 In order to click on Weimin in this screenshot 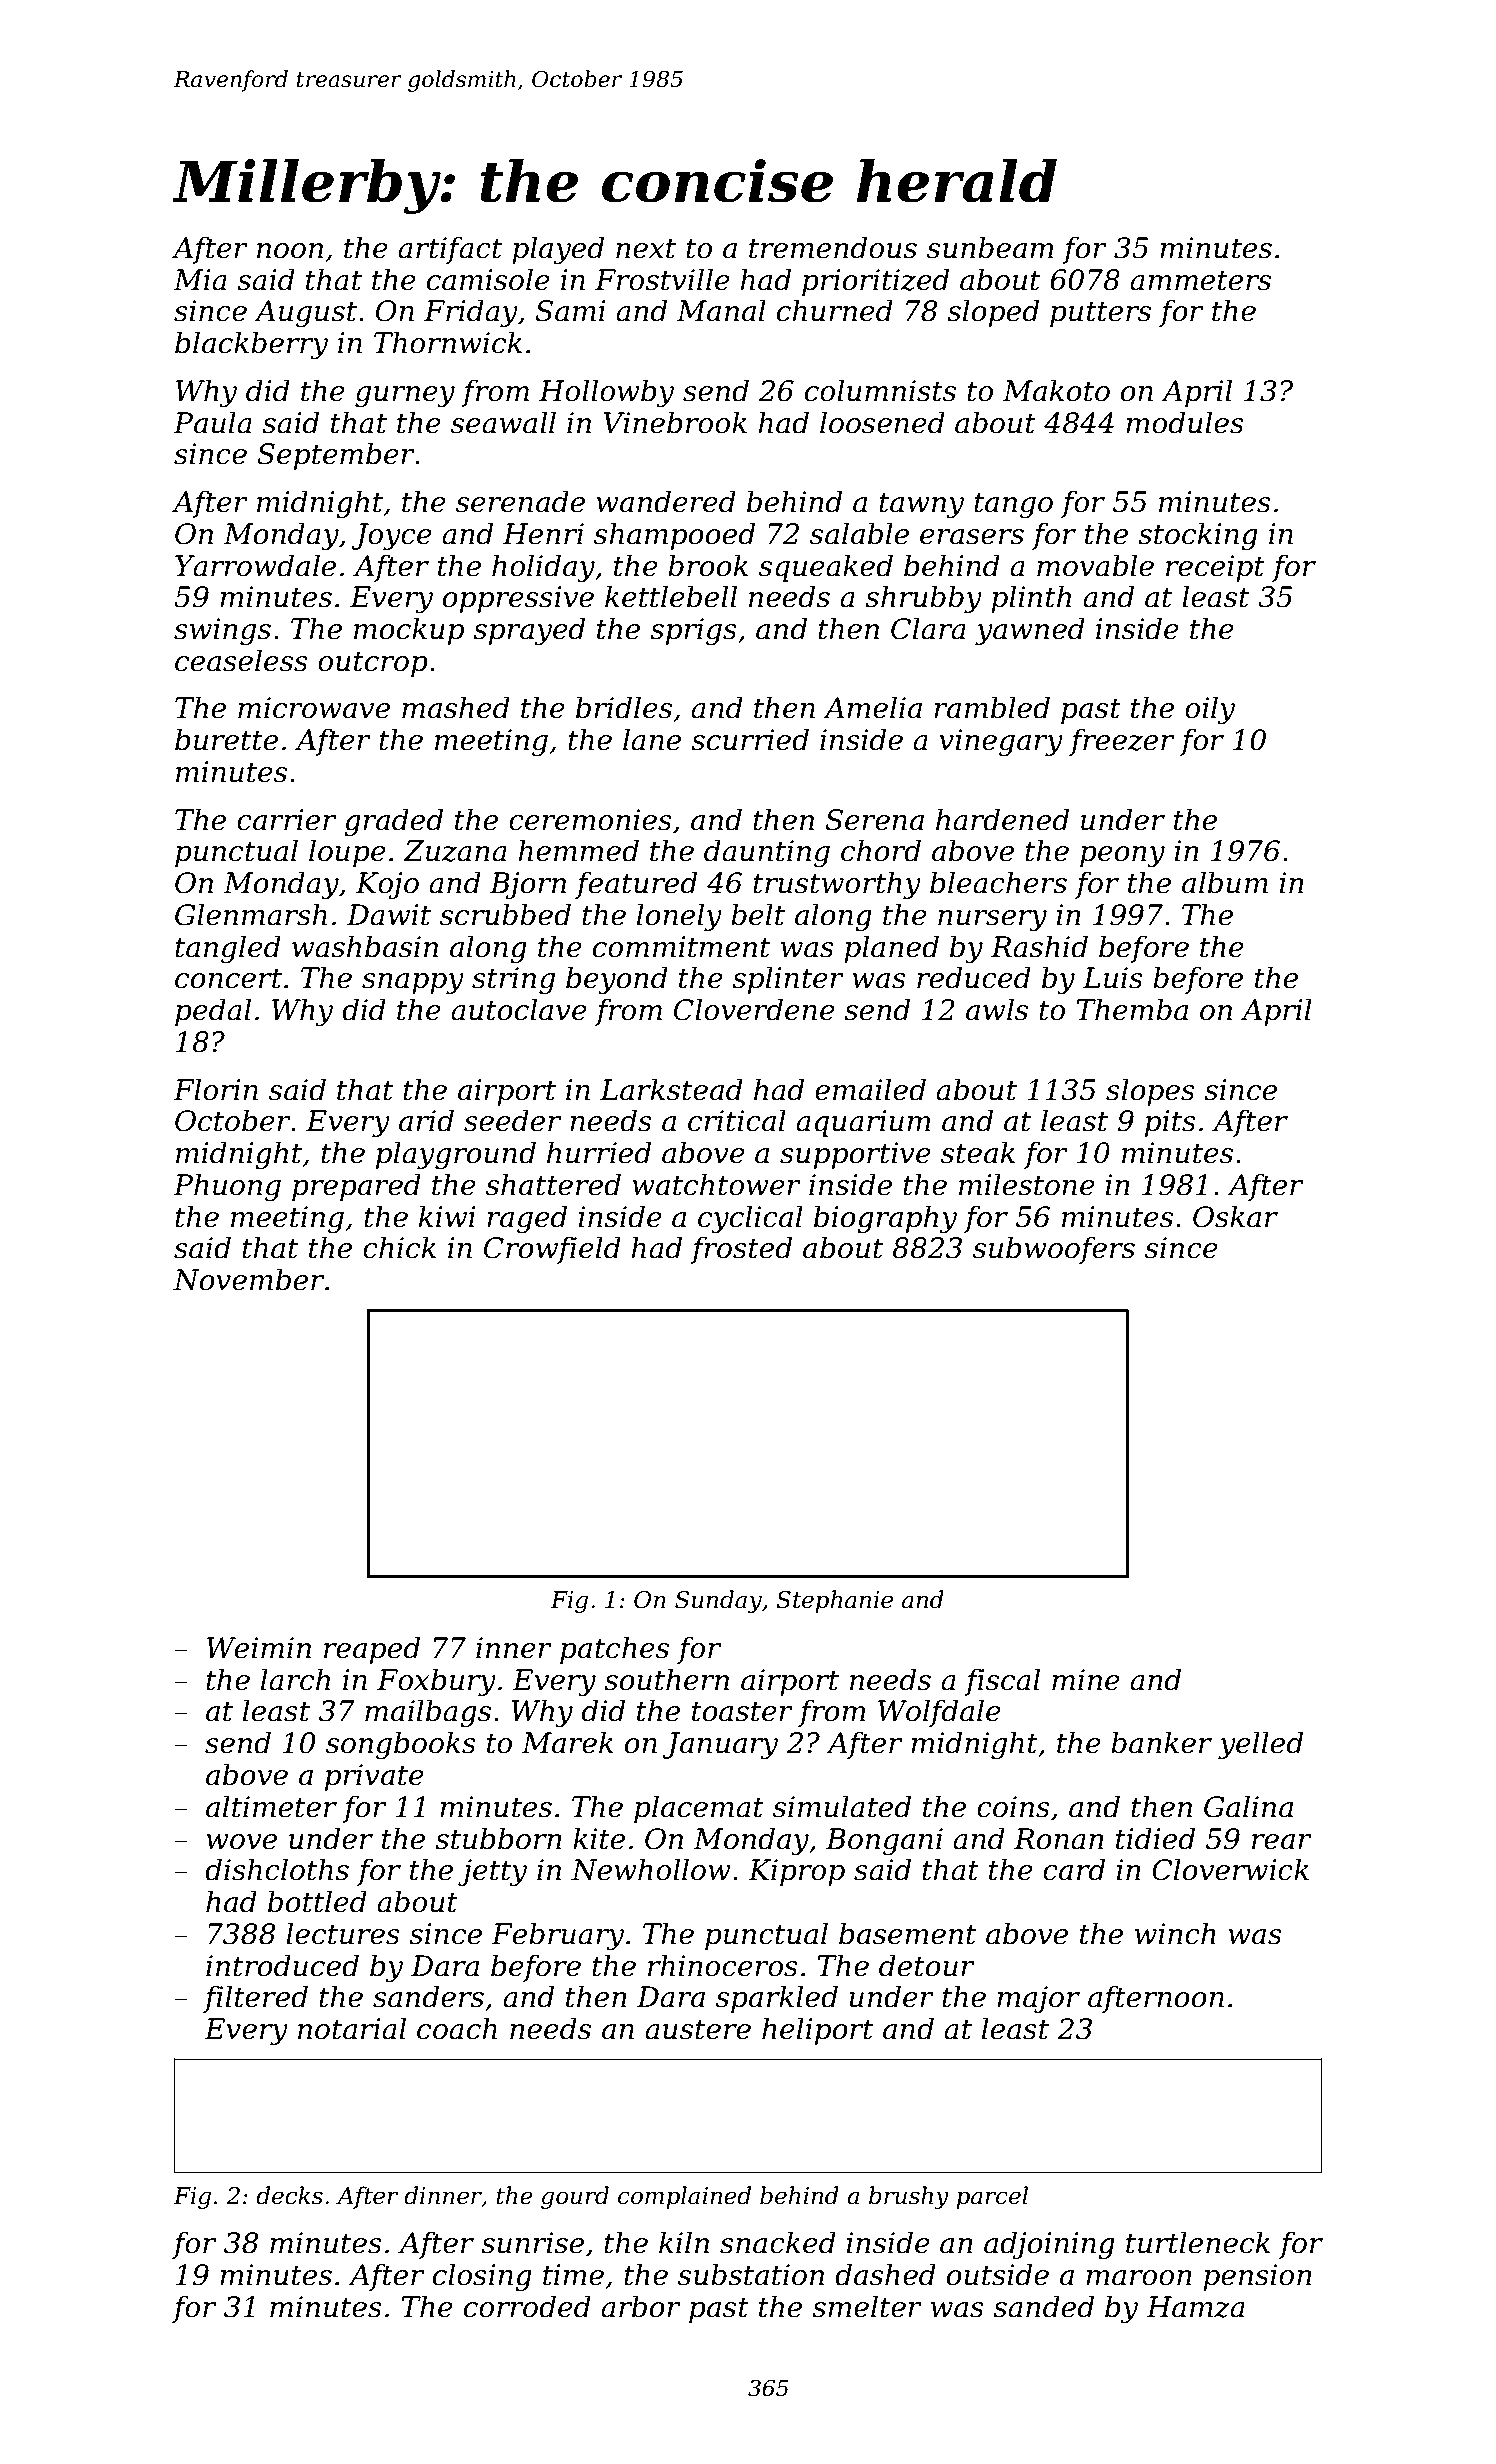, I will do `click(259, 1648)`.
